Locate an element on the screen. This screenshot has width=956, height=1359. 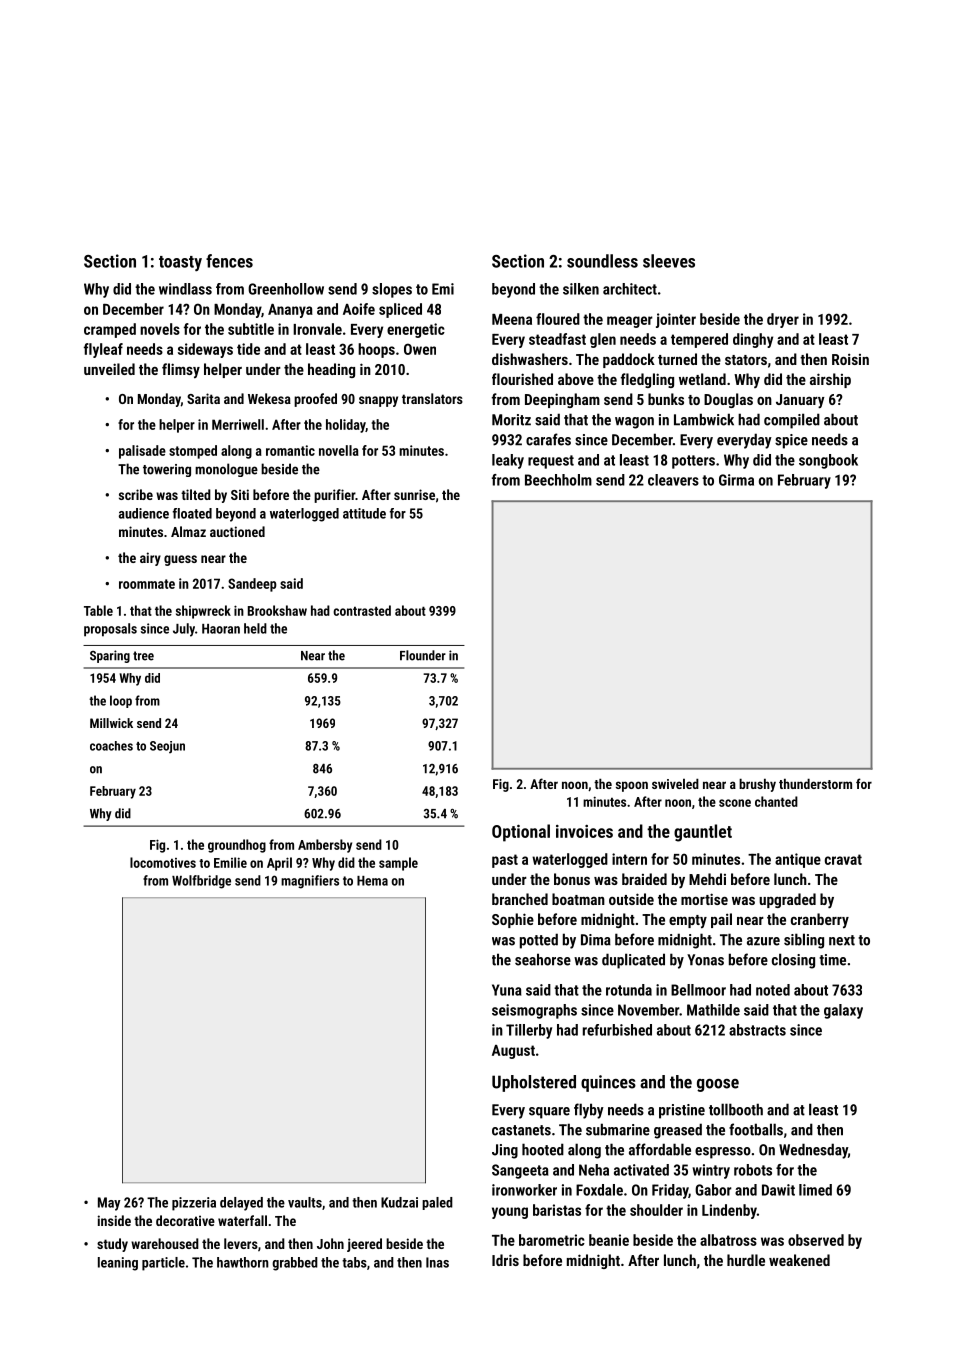
weakened is located at coordinates (799, 1260).
